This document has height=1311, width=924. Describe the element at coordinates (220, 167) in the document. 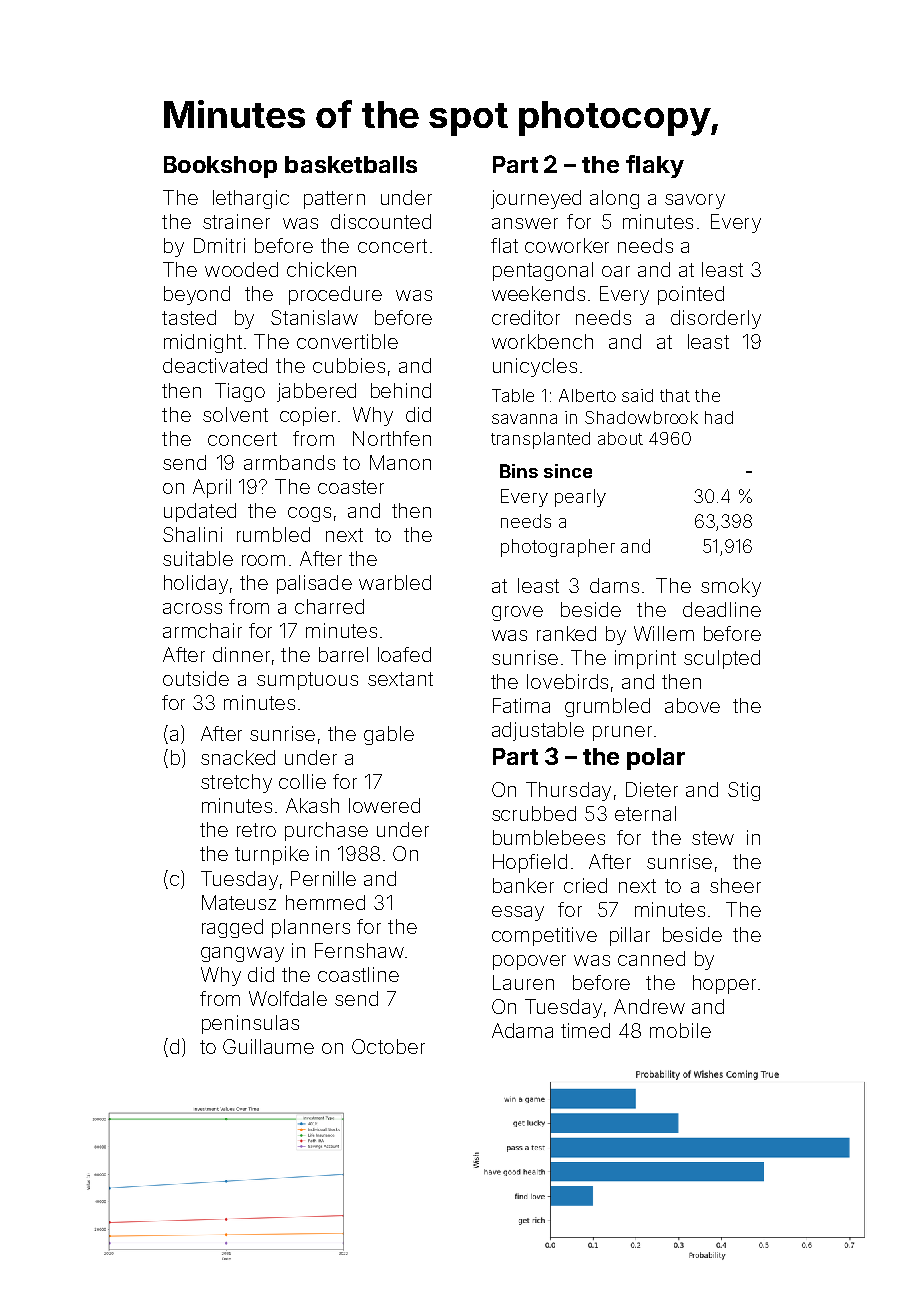

I see `Bookshop` at that location.
